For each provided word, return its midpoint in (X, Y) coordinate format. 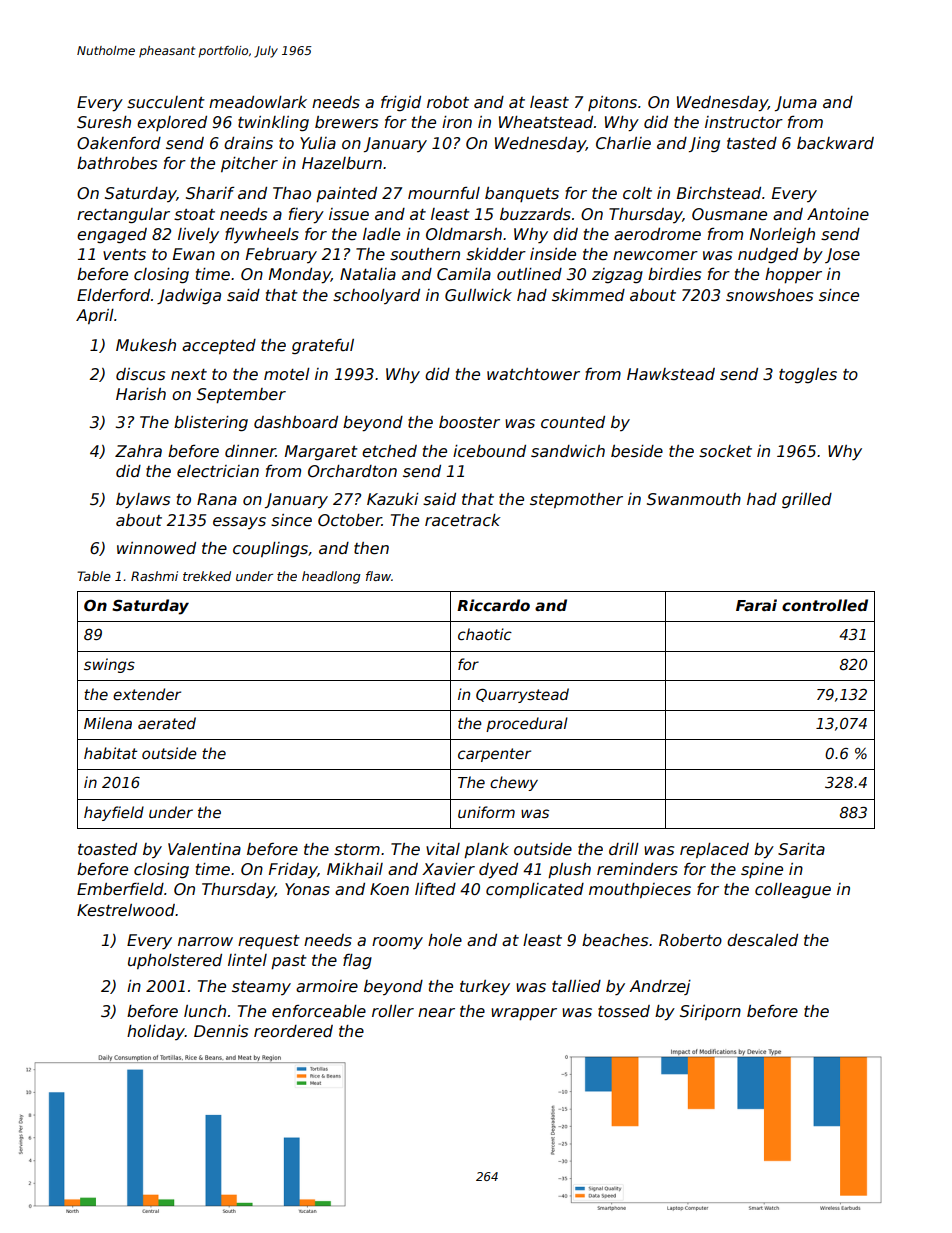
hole (445, 940)
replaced (714, 850)
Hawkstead (671, 374)
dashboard (296, 422)
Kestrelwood (126, 910)
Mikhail (355, 869)
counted (573, 422)
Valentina (204, 849)
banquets (522, 194)
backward (835, 143)
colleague (793, 890)
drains (248, 143)
